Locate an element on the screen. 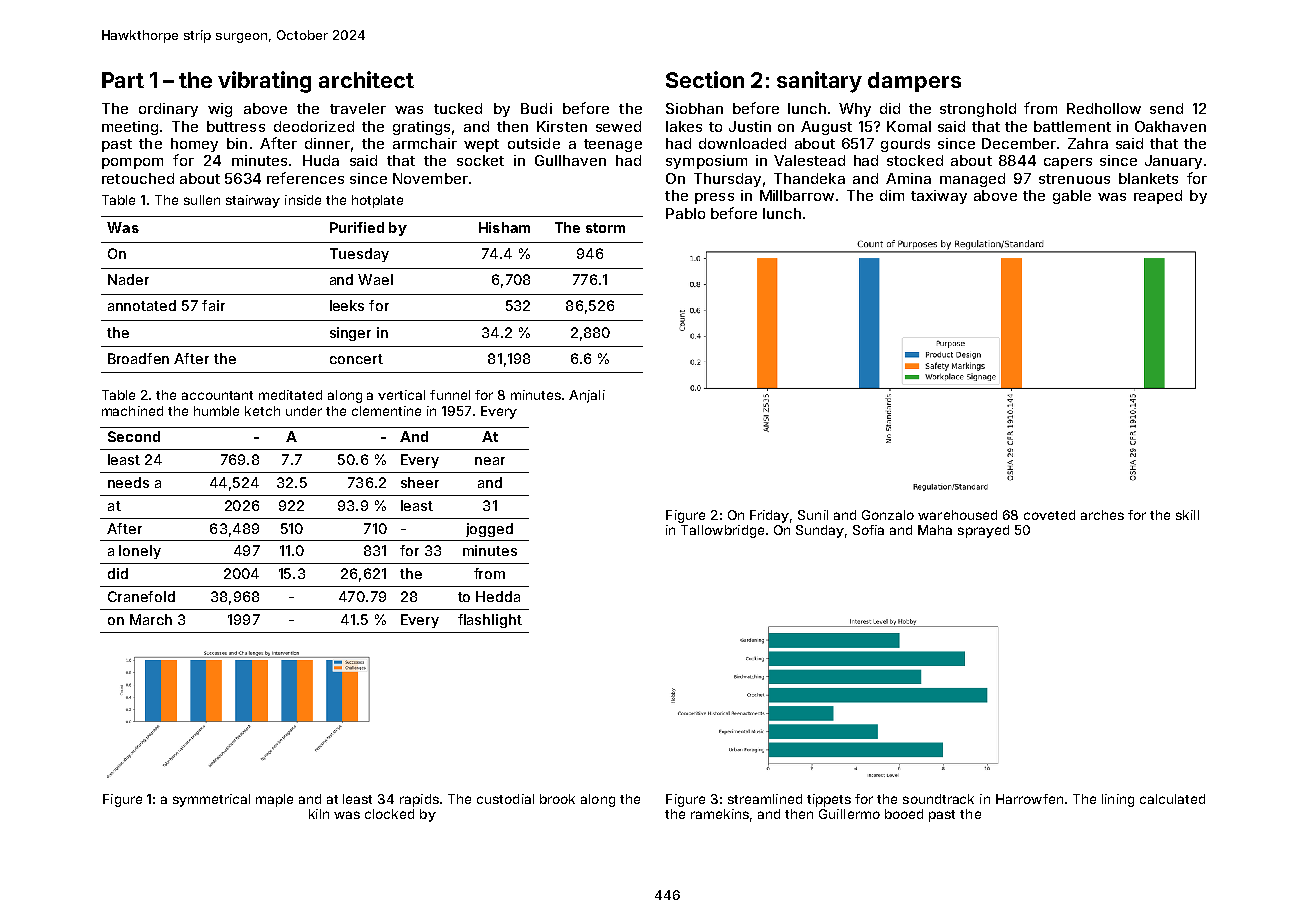 This screenshot has height=924, width=1308. jogged is located at coordinates (489, 530).
